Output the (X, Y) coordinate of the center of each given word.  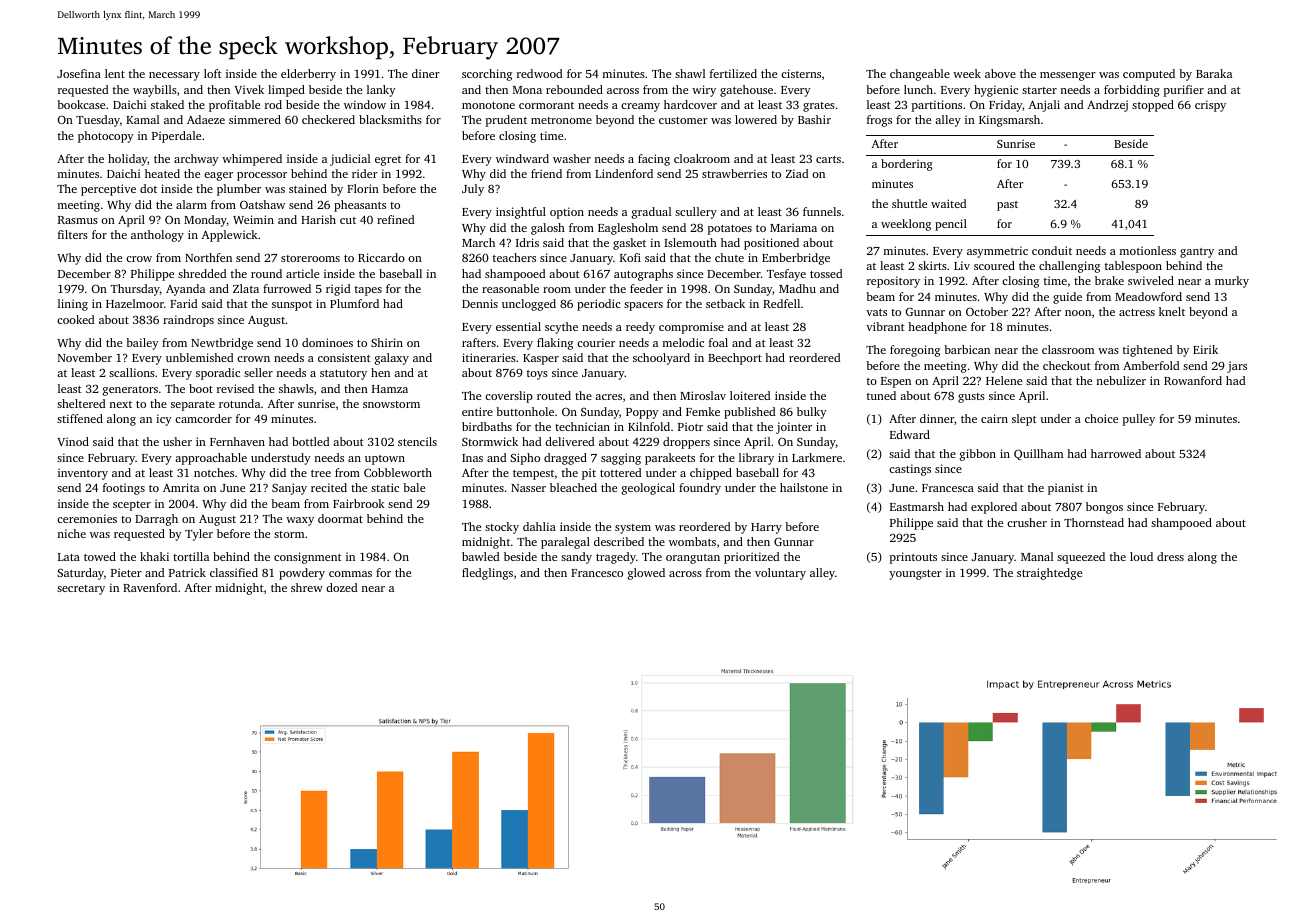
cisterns (801, 73)
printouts (913, 558)
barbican (967, 349)
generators (130, 391)
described (619, 541)
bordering (907, 165)
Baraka (1214, 73)
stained (308, 188)
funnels (822, 211)
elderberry (308, 75)
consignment (308, 558)
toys (537, 375)
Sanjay (289, 489)
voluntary (780, 574)
